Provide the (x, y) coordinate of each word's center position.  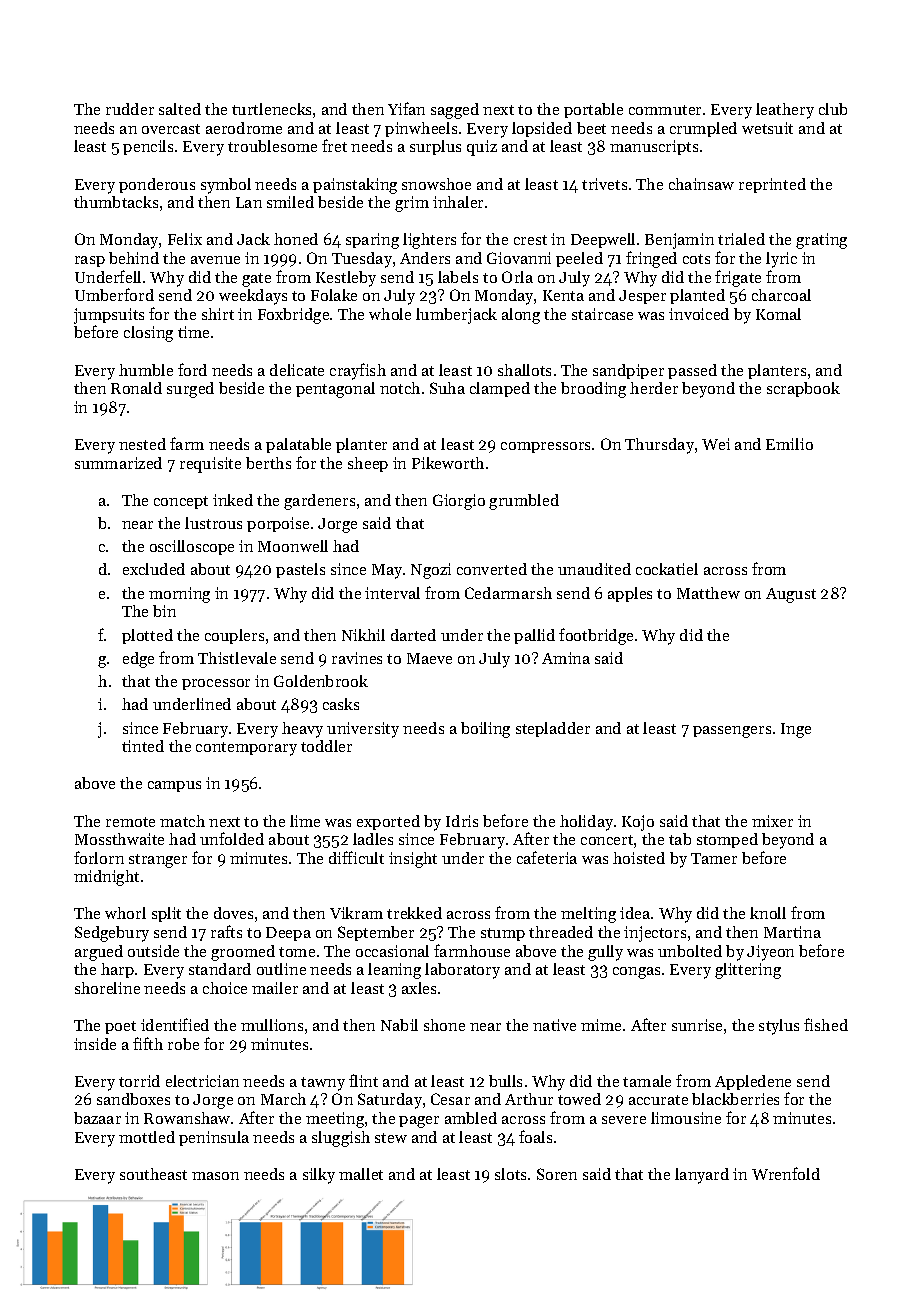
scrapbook (803, 389)
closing (148, 334)
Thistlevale (237, 658)
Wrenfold (786, 1173)
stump (503, 934)
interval (392, 593)
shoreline (107, 988)
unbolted (690, 951)
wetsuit (767, 128)
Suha (447, 388)
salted (180, 109)
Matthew (708, 593)
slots (510, 1174)
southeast (153, 1174)
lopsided (542, 129)
